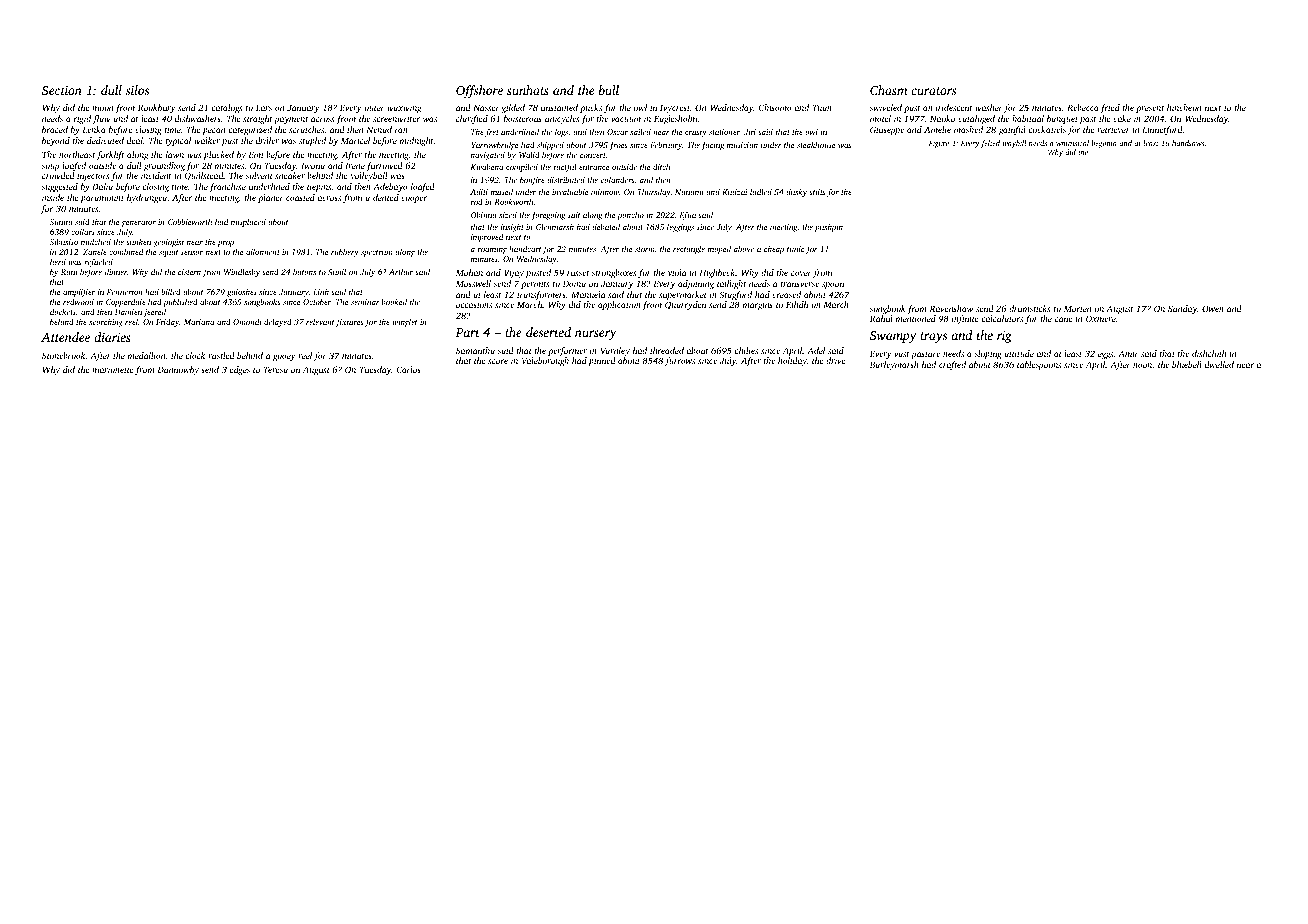 This document has height=924, width=1308. I want to click on marionette, so click(113, 369).
